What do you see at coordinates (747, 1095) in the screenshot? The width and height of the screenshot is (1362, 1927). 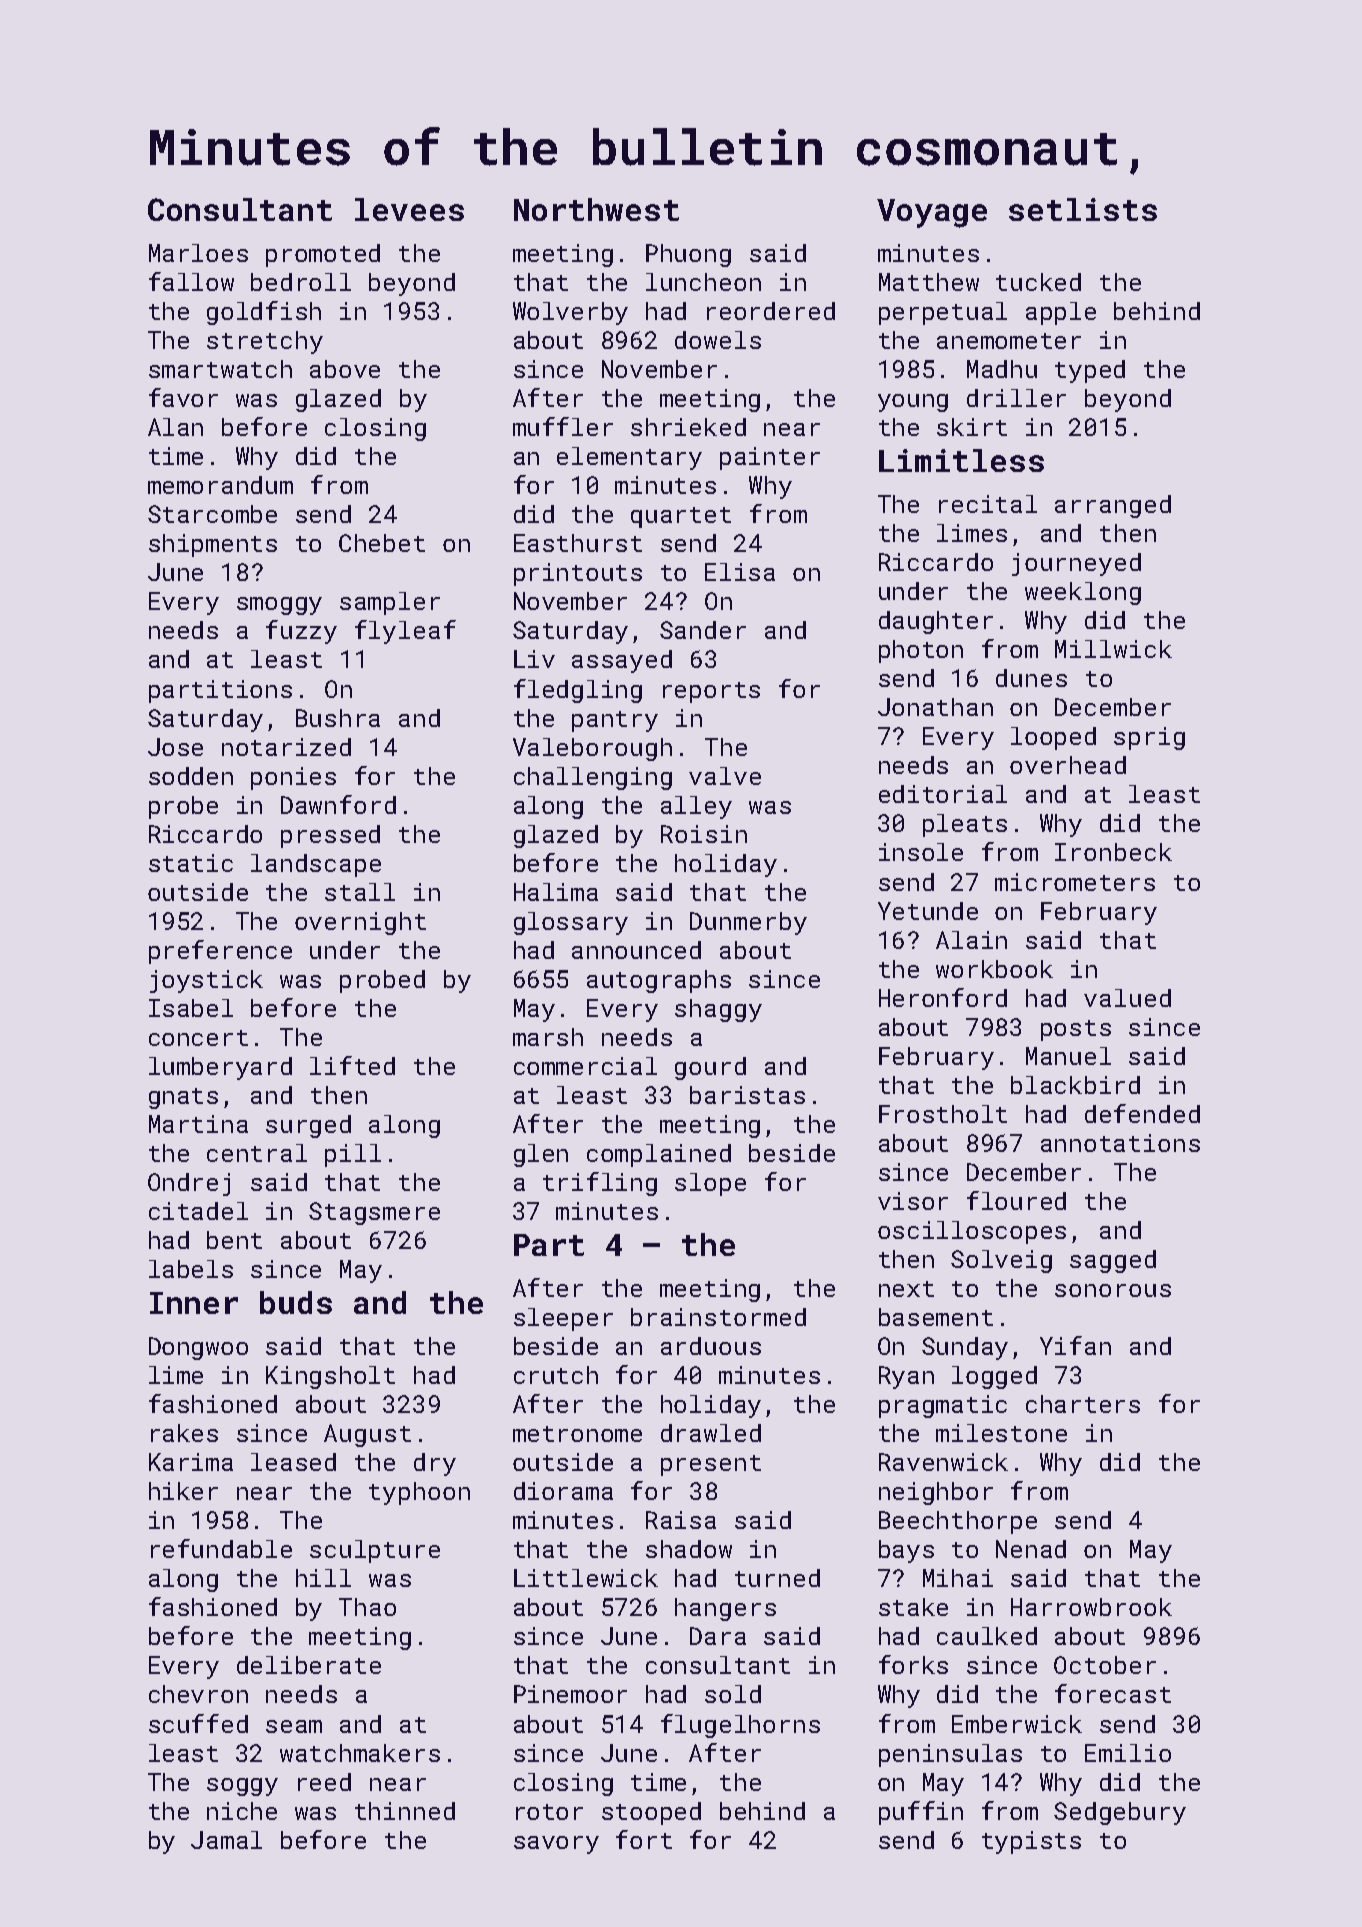 I see `baristas` at bounding box center [747, 1095].
